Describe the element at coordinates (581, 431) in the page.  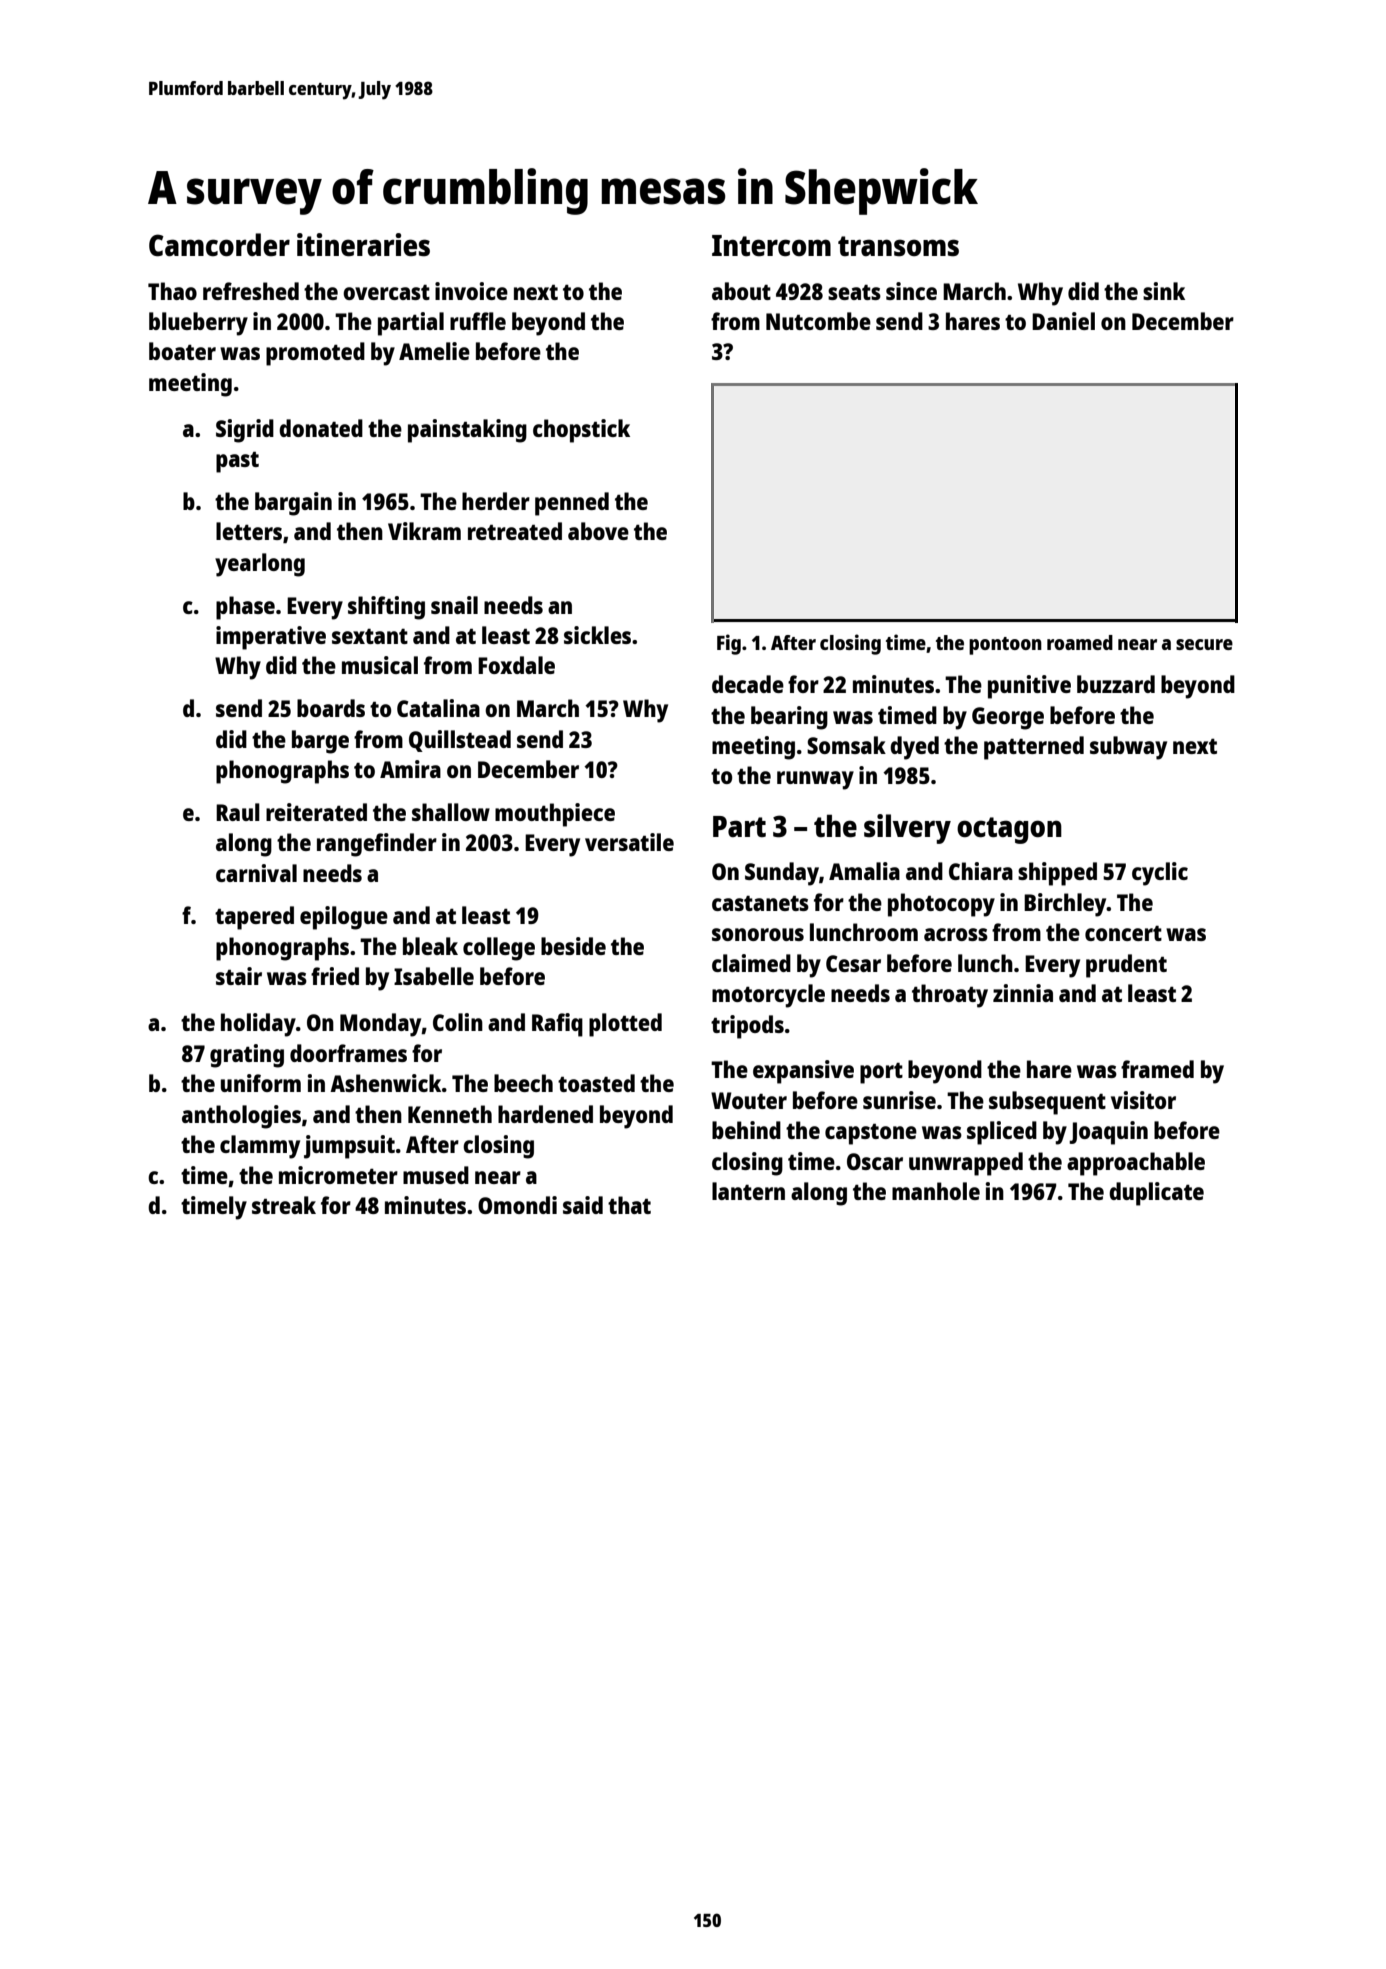
I see `chopstick` at that location.
